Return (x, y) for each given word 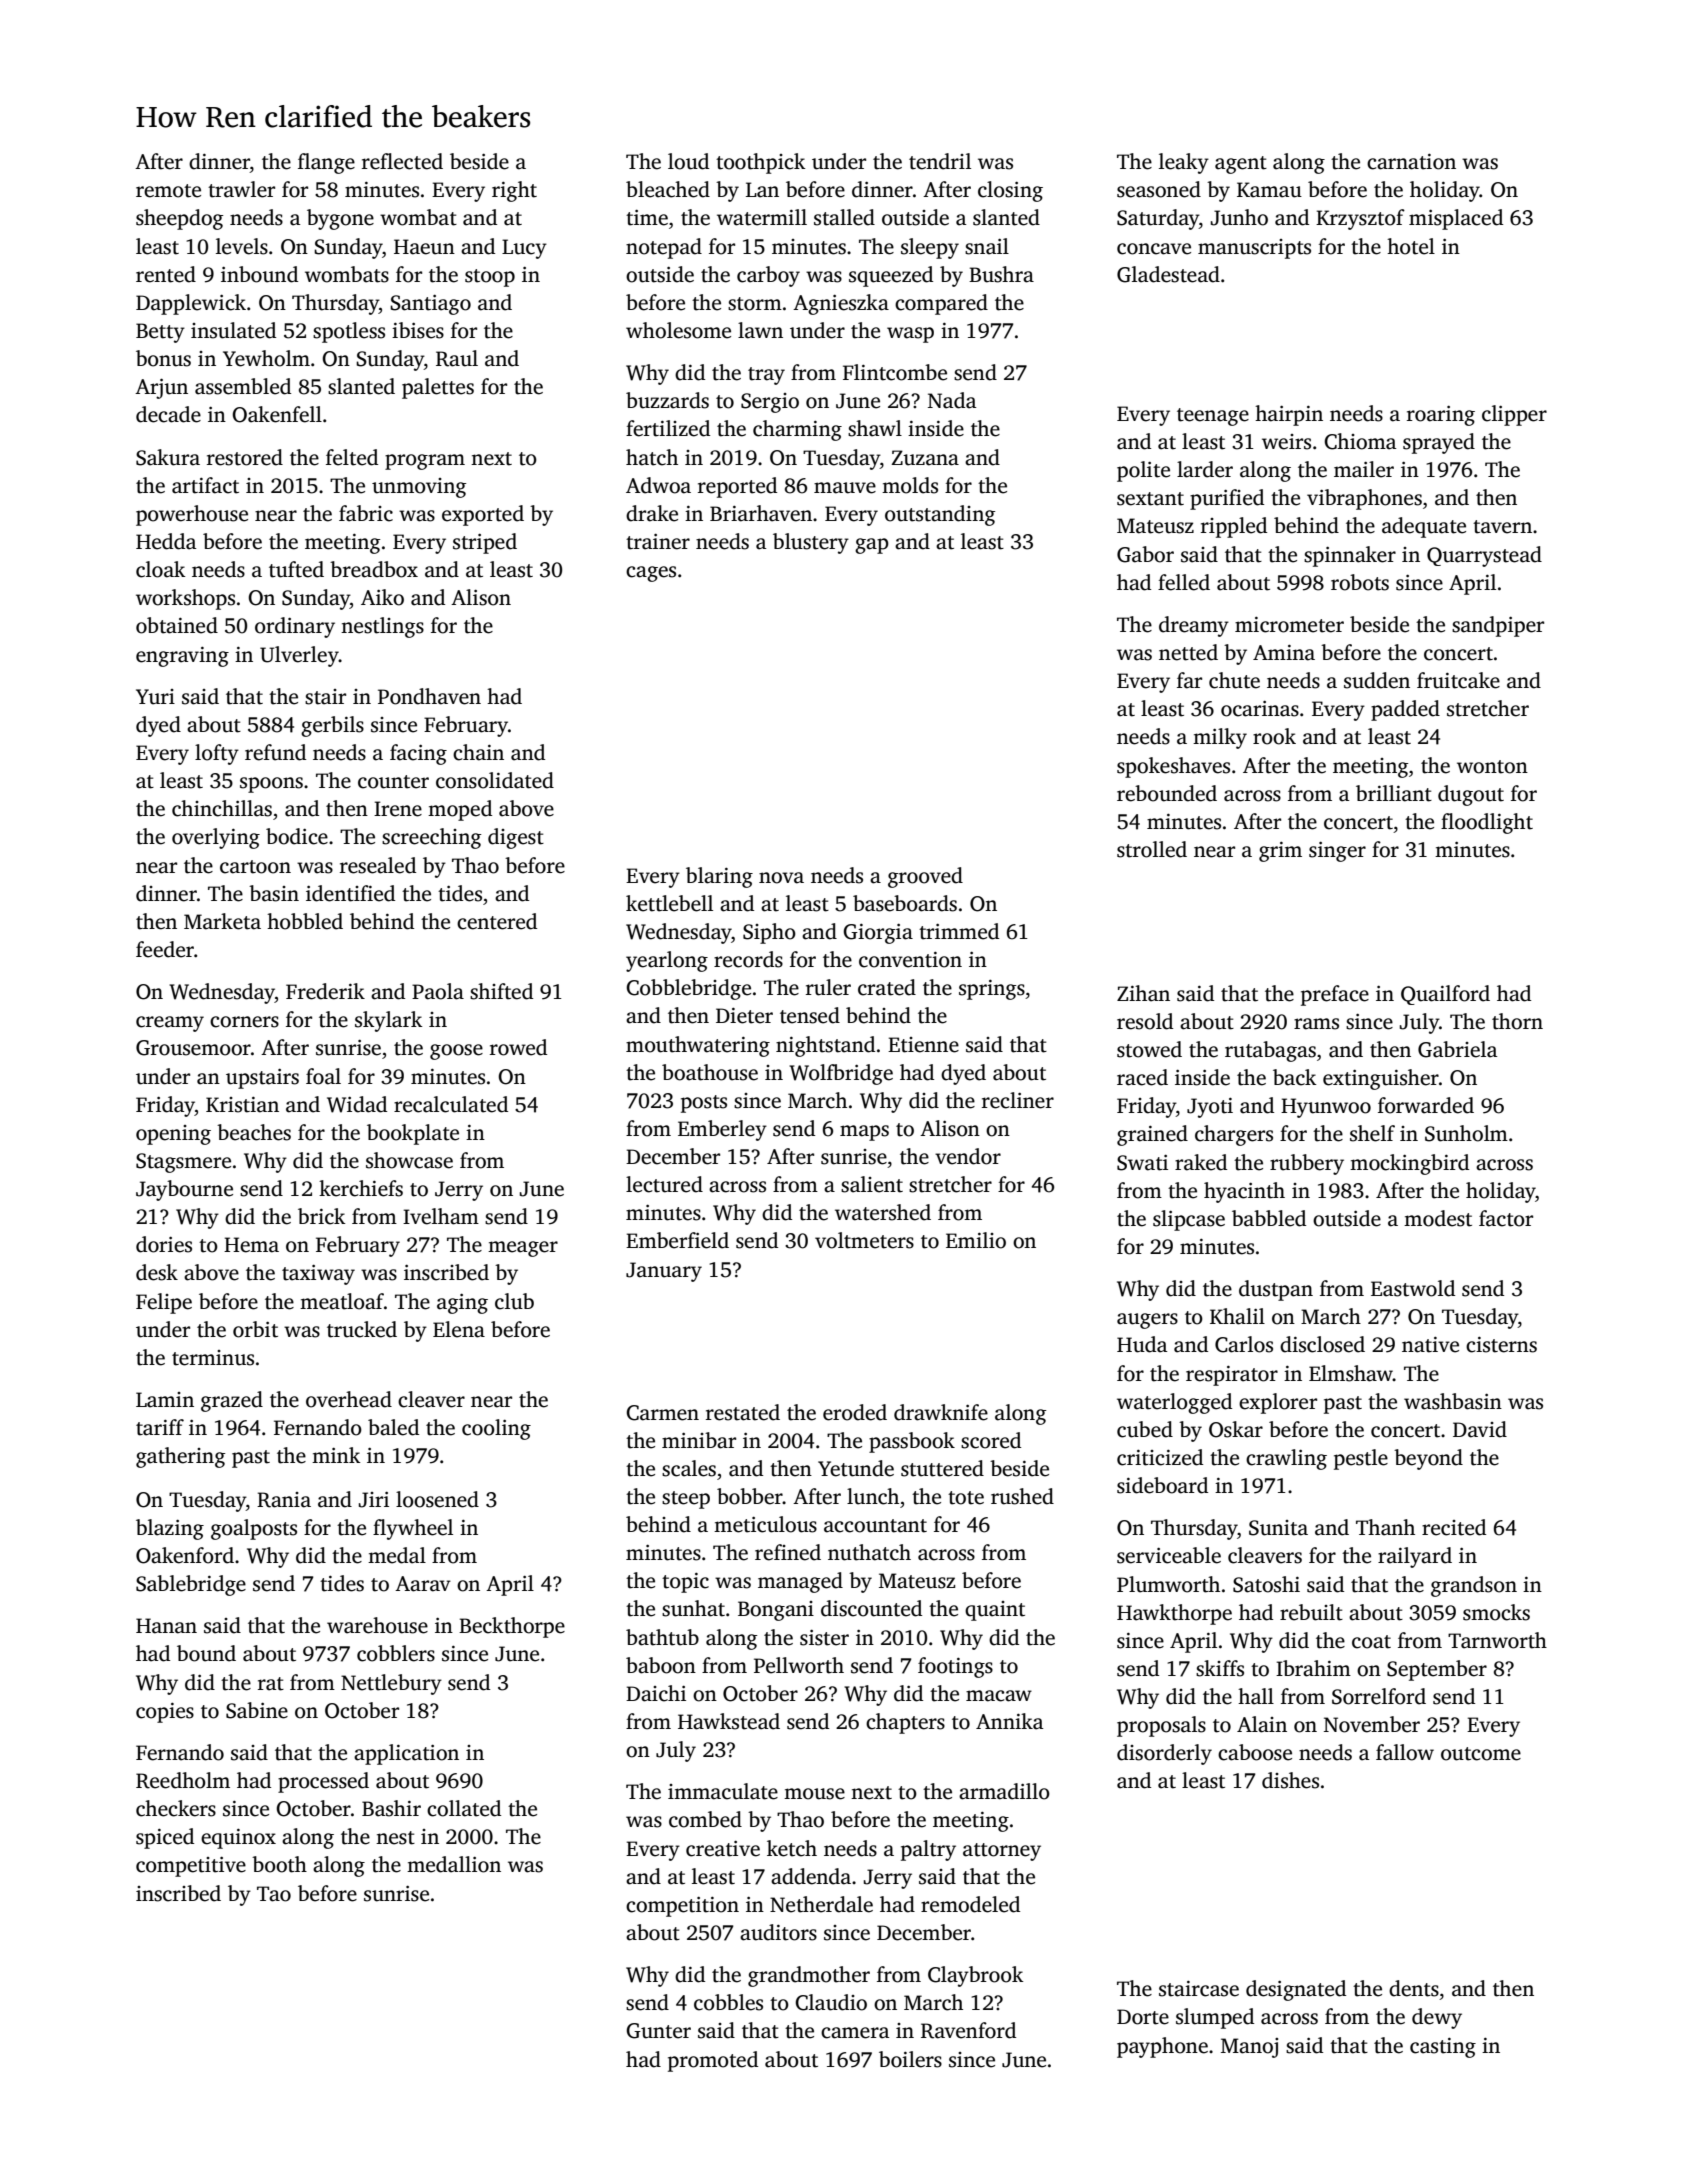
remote (168, 191)
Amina (1284, 653)
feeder (165, 949)
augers (1147, 1321)
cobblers (396, 1653)
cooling (496, 1429)
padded (1405, 710)
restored (245, 457)
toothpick (760, 163)
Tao (274, 1894)
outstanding (940, 515)
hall (1256, 1696)
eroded (855, 1412)
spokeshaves (1173, 767)
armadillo (1004, 1791)
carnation (1411, 162)
